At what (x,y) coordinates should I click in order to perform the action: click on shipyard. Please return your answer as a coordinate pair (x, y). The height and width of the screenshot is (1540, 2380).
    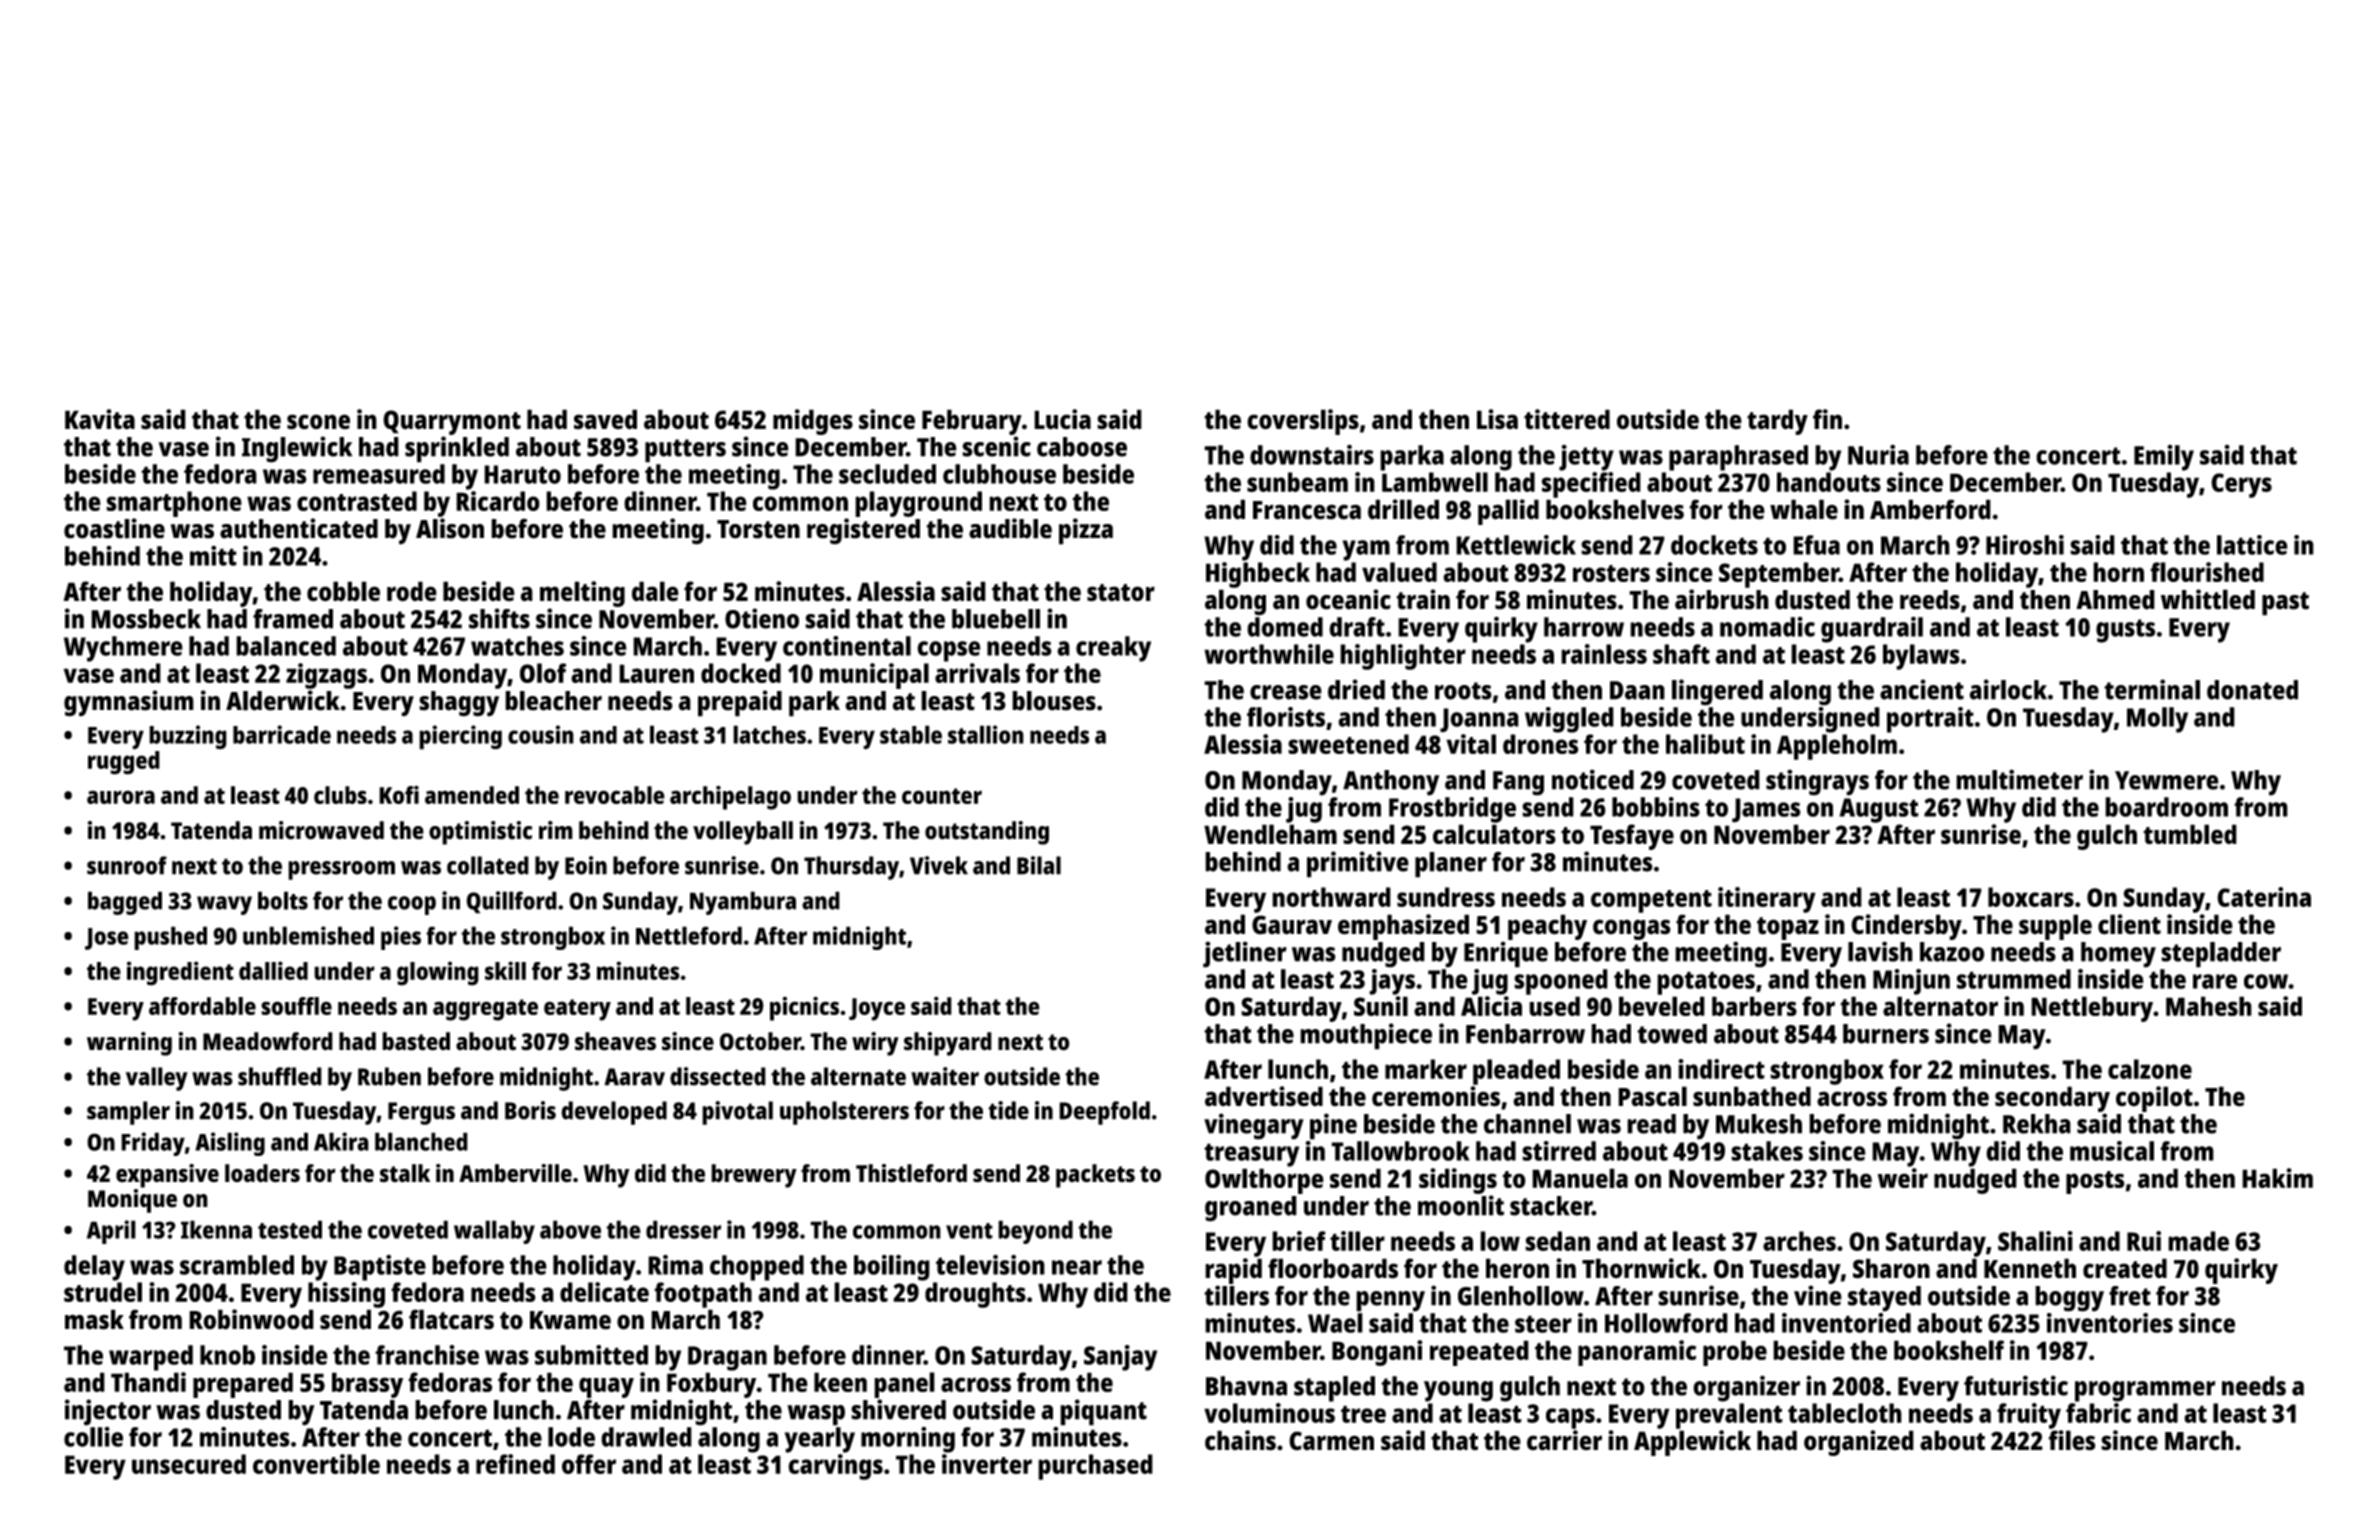
    Looking at the image, I should click on (948, 1044).
